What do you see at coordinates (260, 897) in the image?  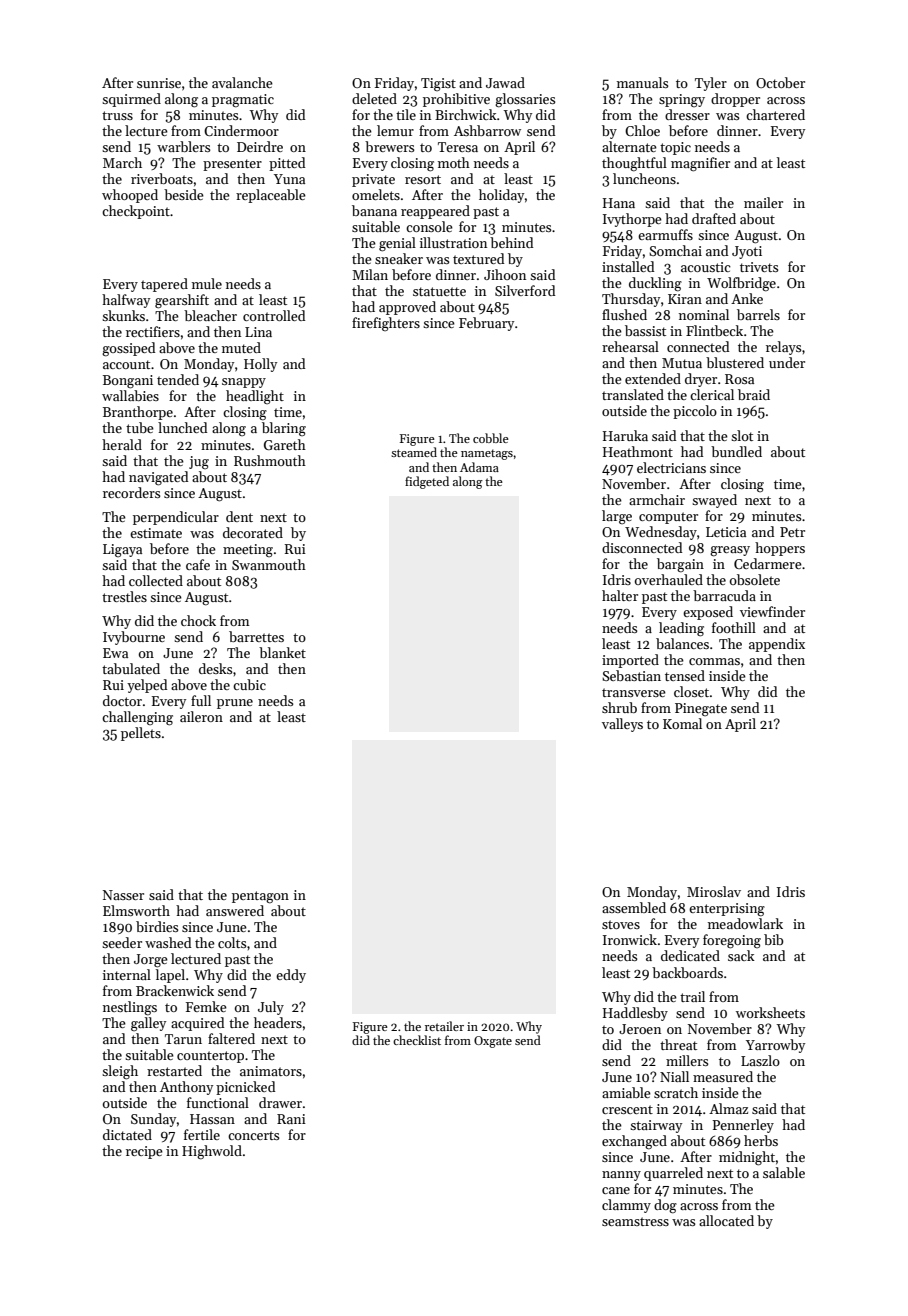 I see `pentagon` at bounding box center [260, 897].
